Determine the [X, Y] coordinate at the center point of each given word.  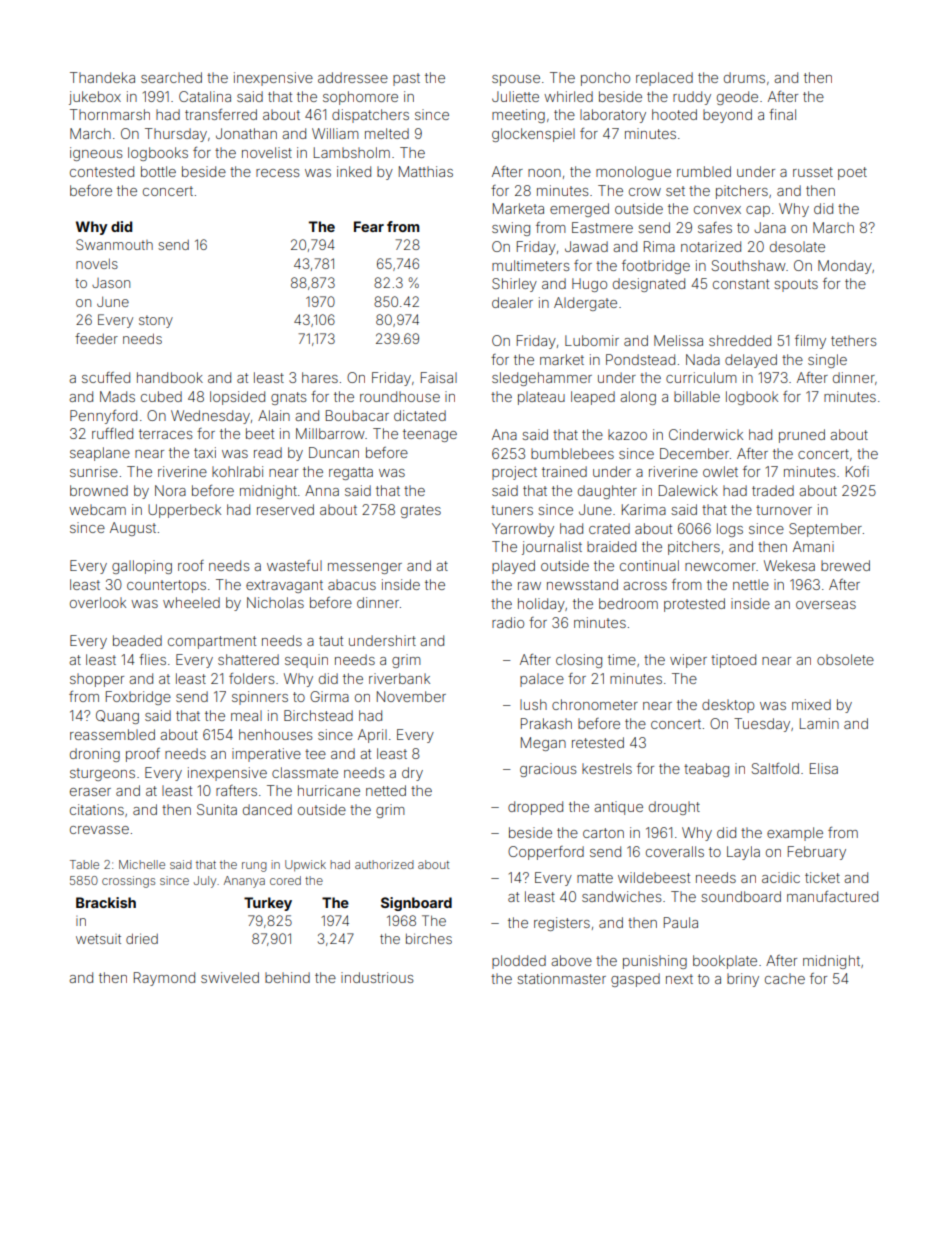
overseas [826, 605]
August [133, 529]
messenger [365, 568]
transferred [221, 114]
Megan [543, 744]
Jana [770, 227]
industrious [377, 977]
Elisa [824, 768]
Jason [111, 283]
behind [287, 977]
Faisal [439, 377]
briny [743, 980]
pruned [802, 436]
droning [95, 755]
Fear [369, 226]
